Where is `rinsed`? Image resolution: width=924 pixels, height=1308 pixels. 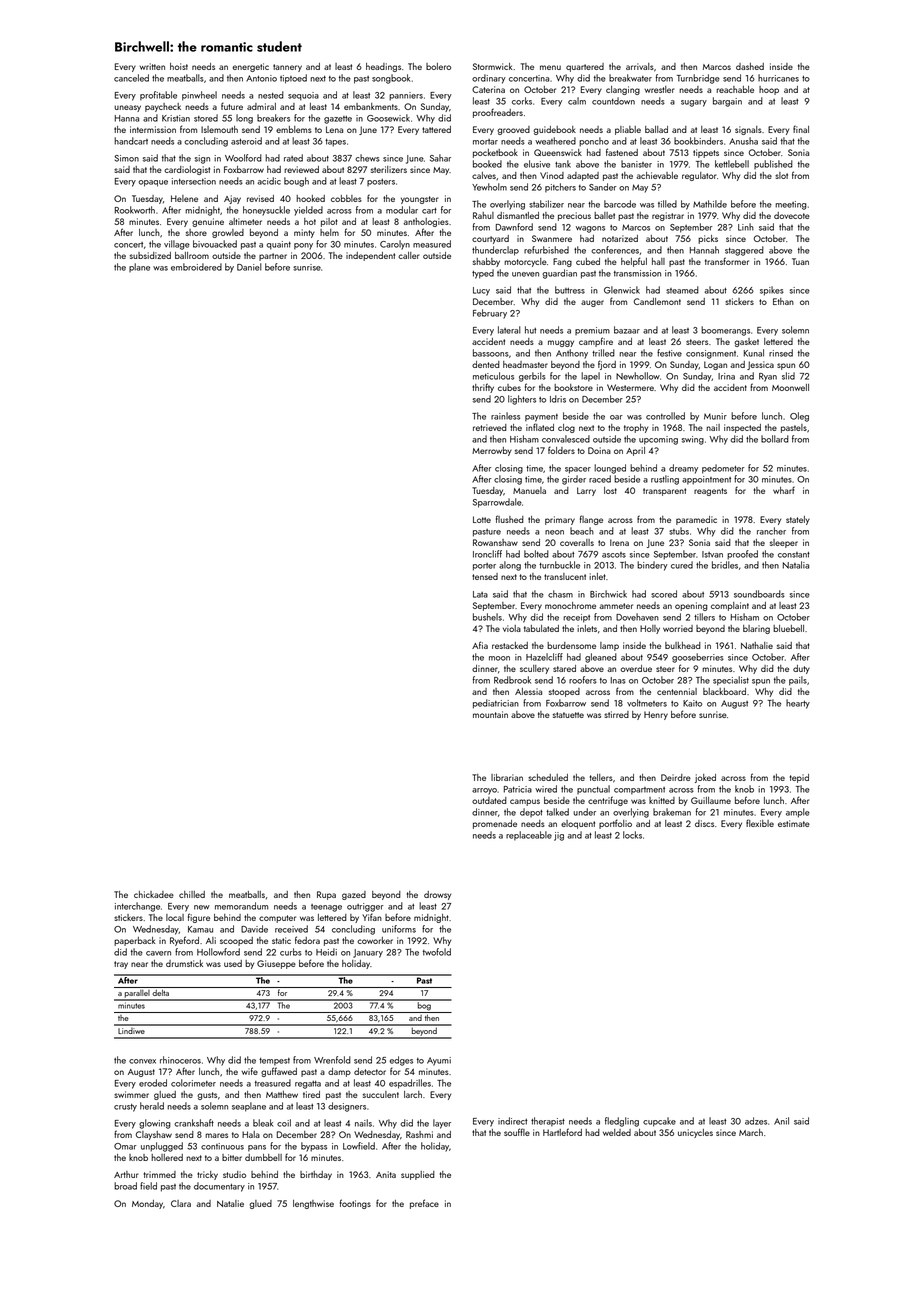 rinsed is located at coordinates (781, 353).
